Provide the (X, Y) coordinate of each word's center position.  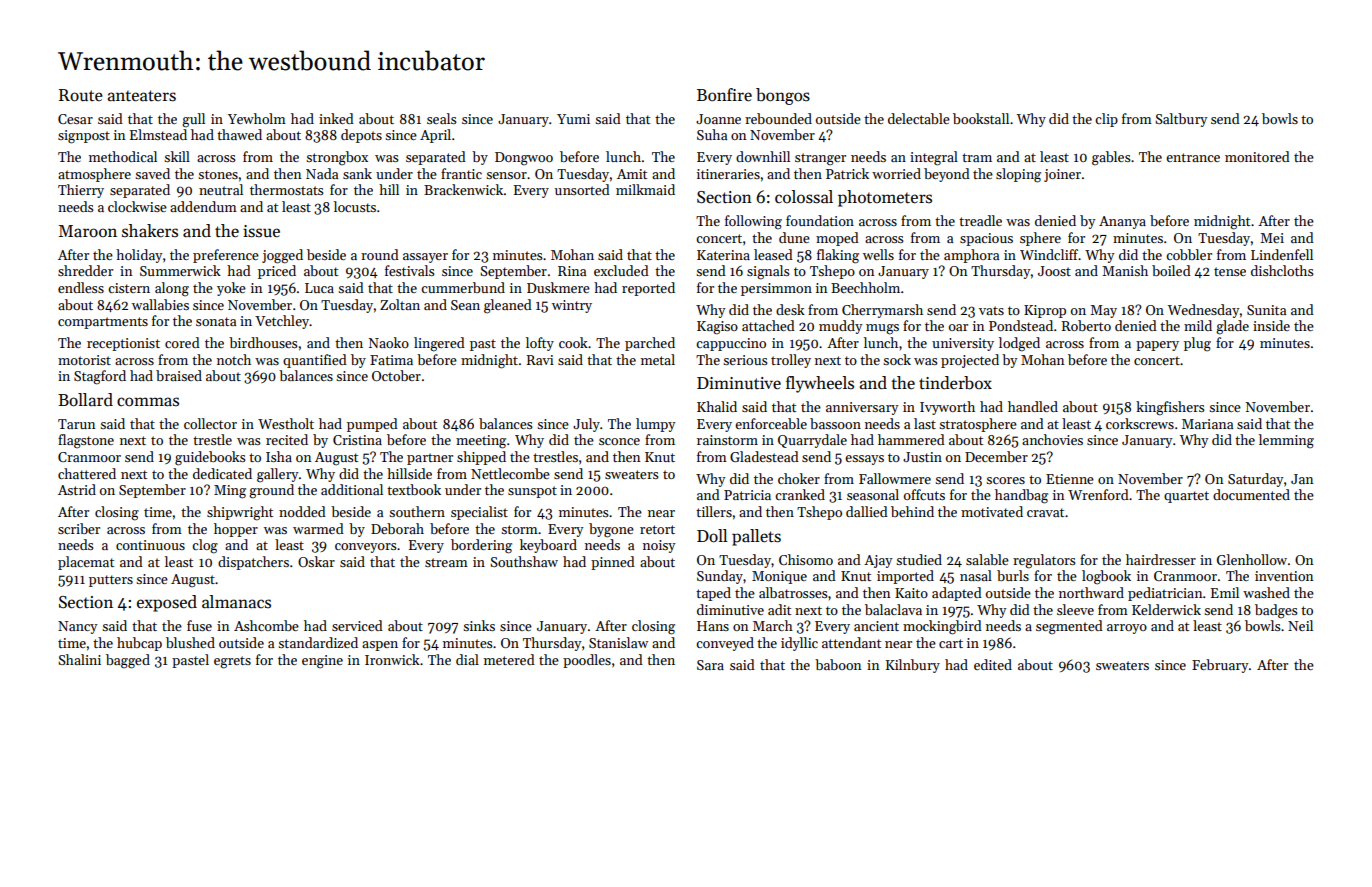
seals (442, 118)
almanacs (236, 602)
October (396, 375)
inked (336, 118)
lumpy (656, 425)
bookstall (981, 118)
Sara (710, 665)
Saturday (1256, 480)
